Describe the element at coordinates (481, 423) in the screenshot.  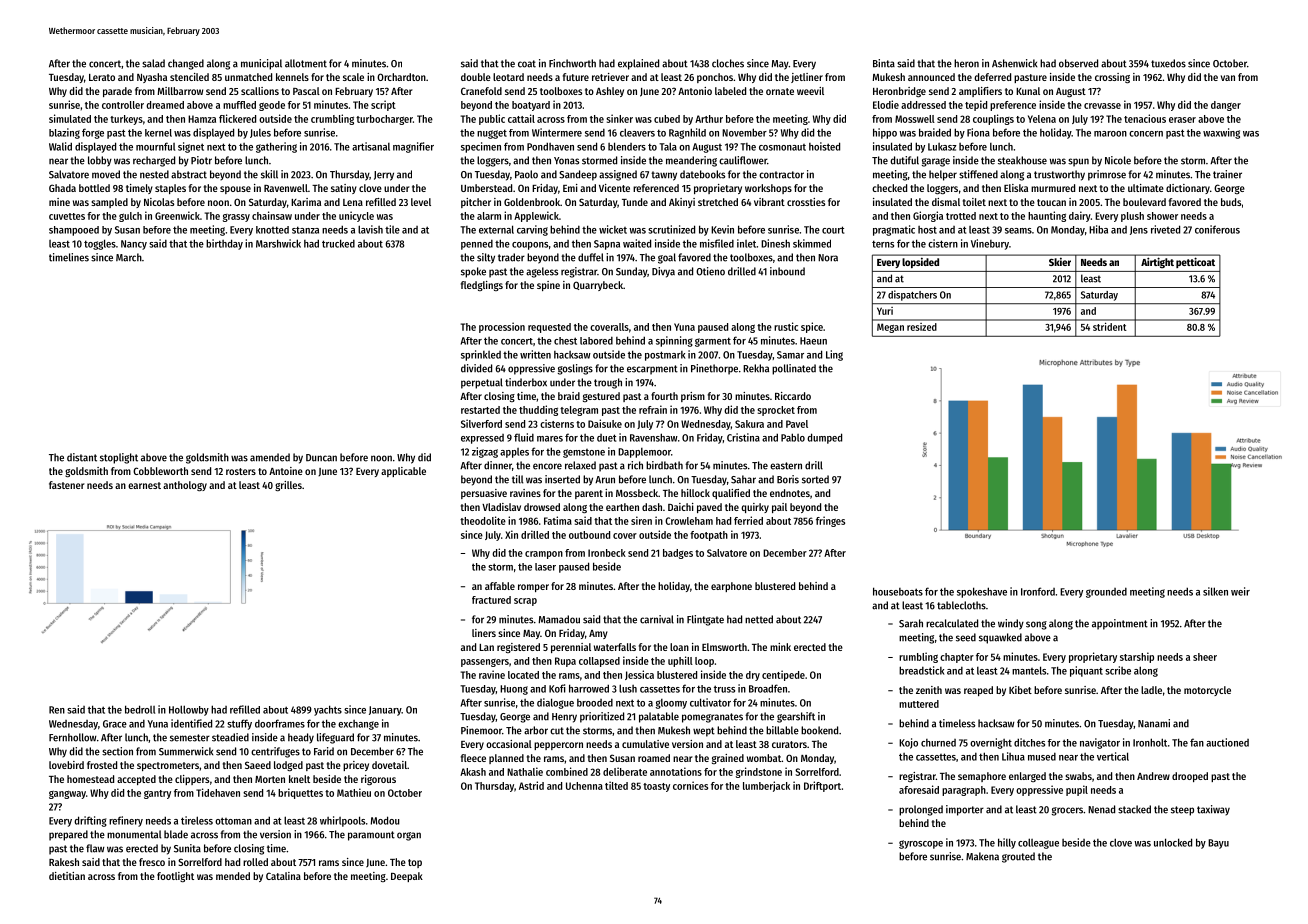
I see `Silverford` at that location.
